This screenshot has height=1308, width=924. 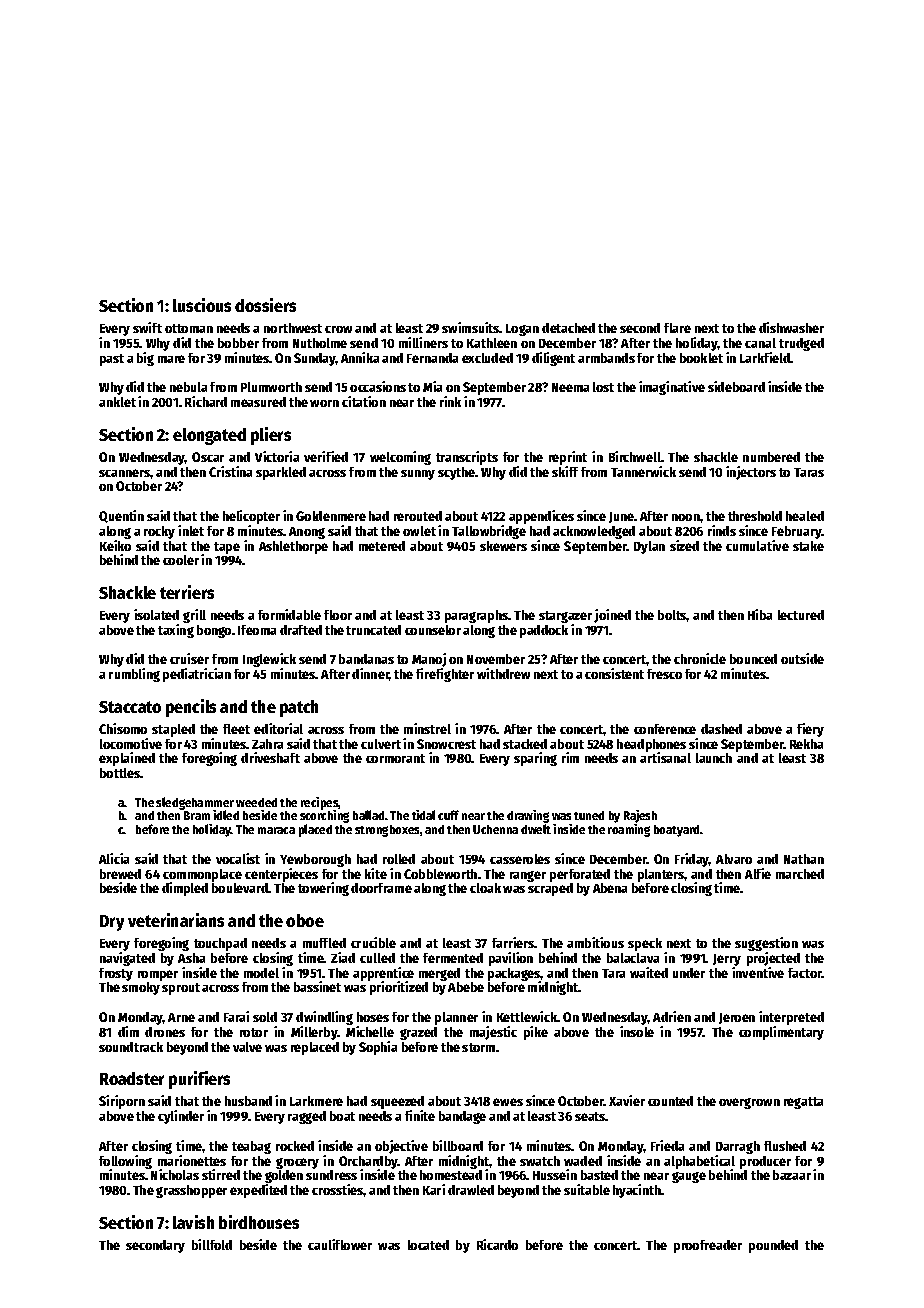 What do you see at coordinates (368, 815) in the screenshot?
I see `ballad` at bounding box center [368, 815].
